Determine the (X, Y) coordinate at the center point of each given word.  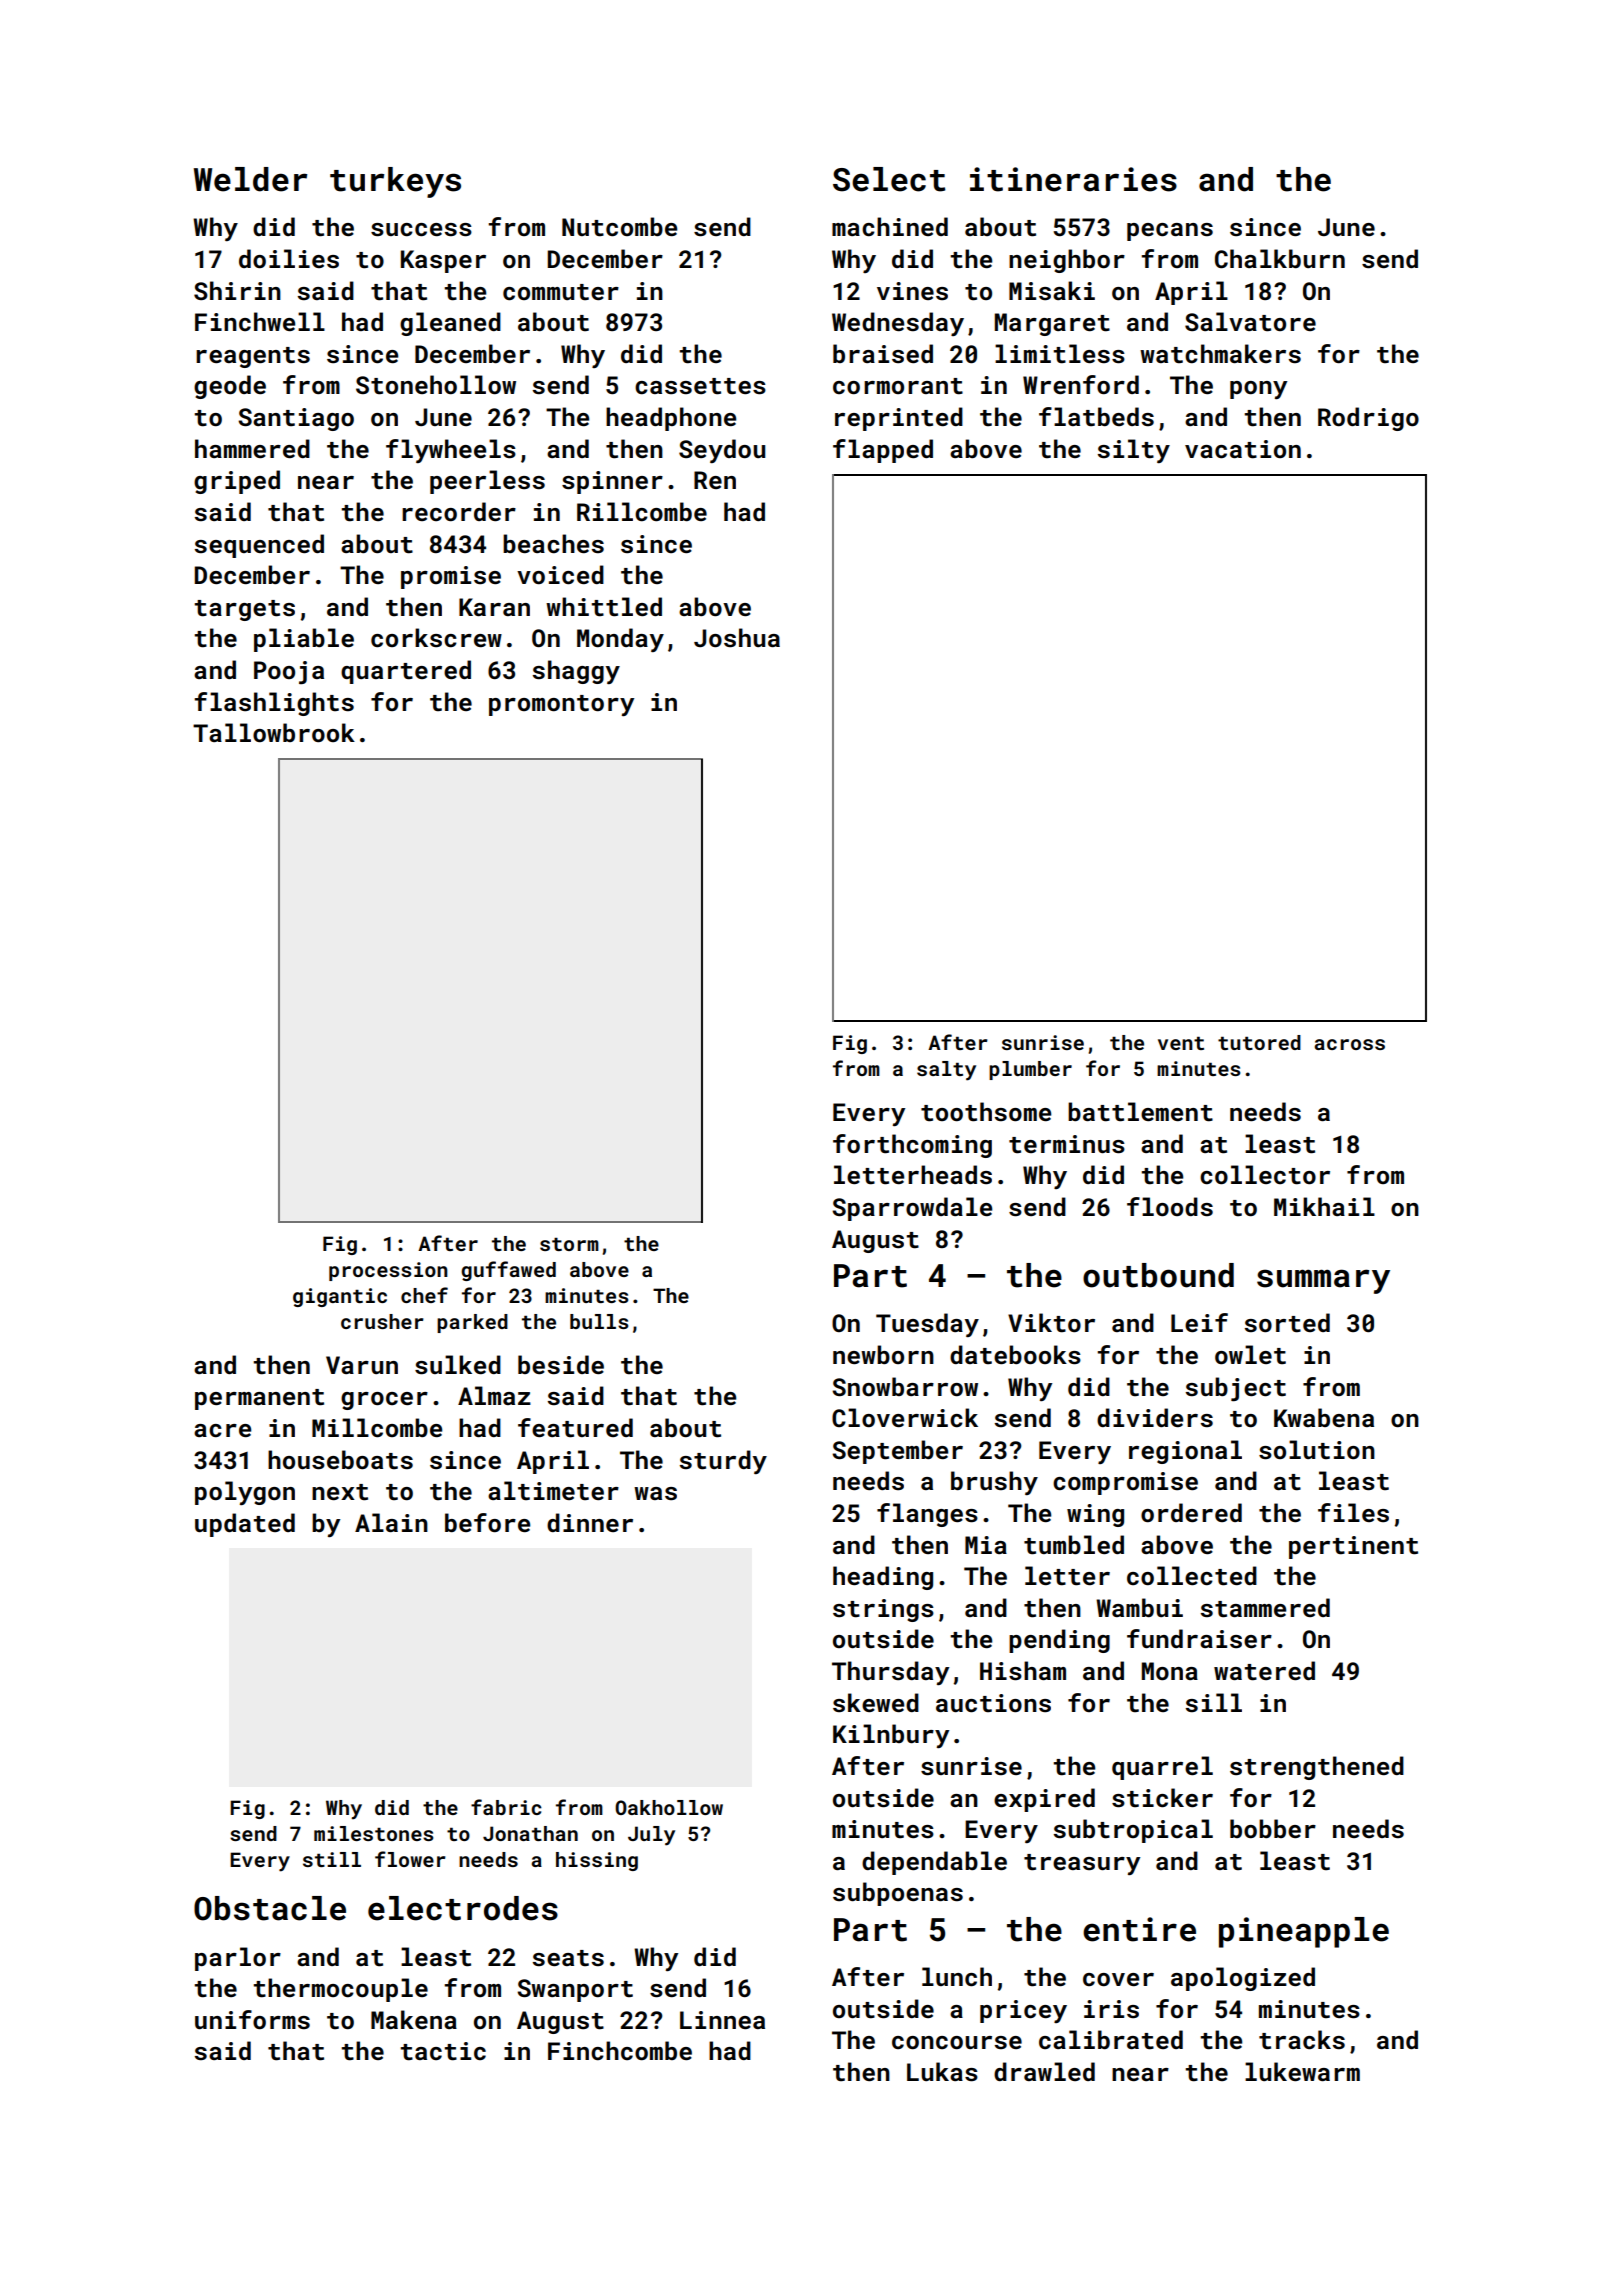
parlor (238, 1959)
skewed (876, 1703)
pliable (304, 640)
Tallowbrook (274, 732)
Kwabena (1324, 1417)
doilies (289, 259)
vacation (1243, 449)
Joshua (737, 638)
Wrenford (1081, 384)
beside (561, 1365)
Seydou (722, 451)
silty (1134, 451)
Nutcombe (619, 227)
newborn (883, 1354)
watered (1264, 1671)
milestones (373, 1833)
